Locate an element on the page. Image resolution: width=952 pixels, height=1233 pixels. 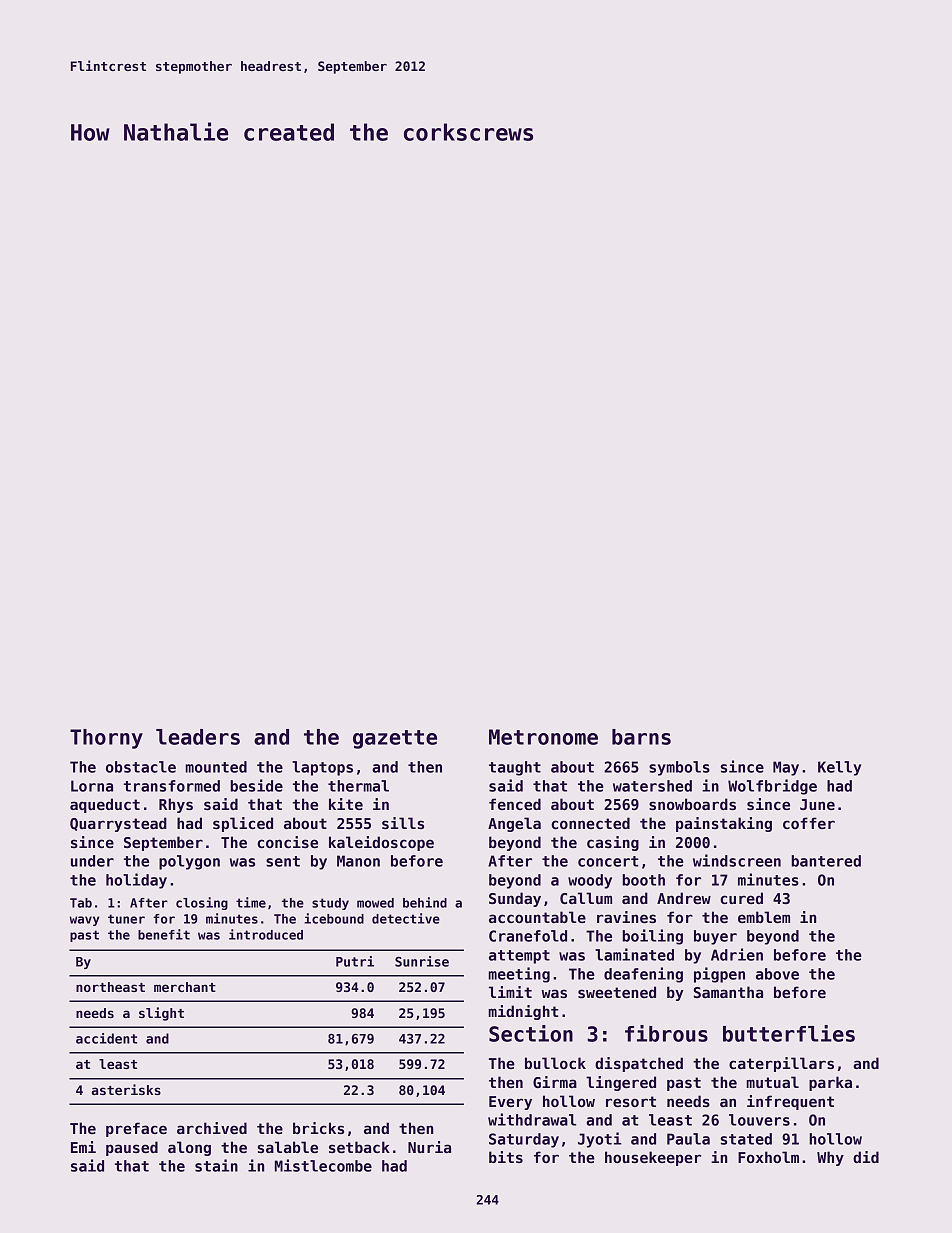
barns is located at coordinates (641, 737).
